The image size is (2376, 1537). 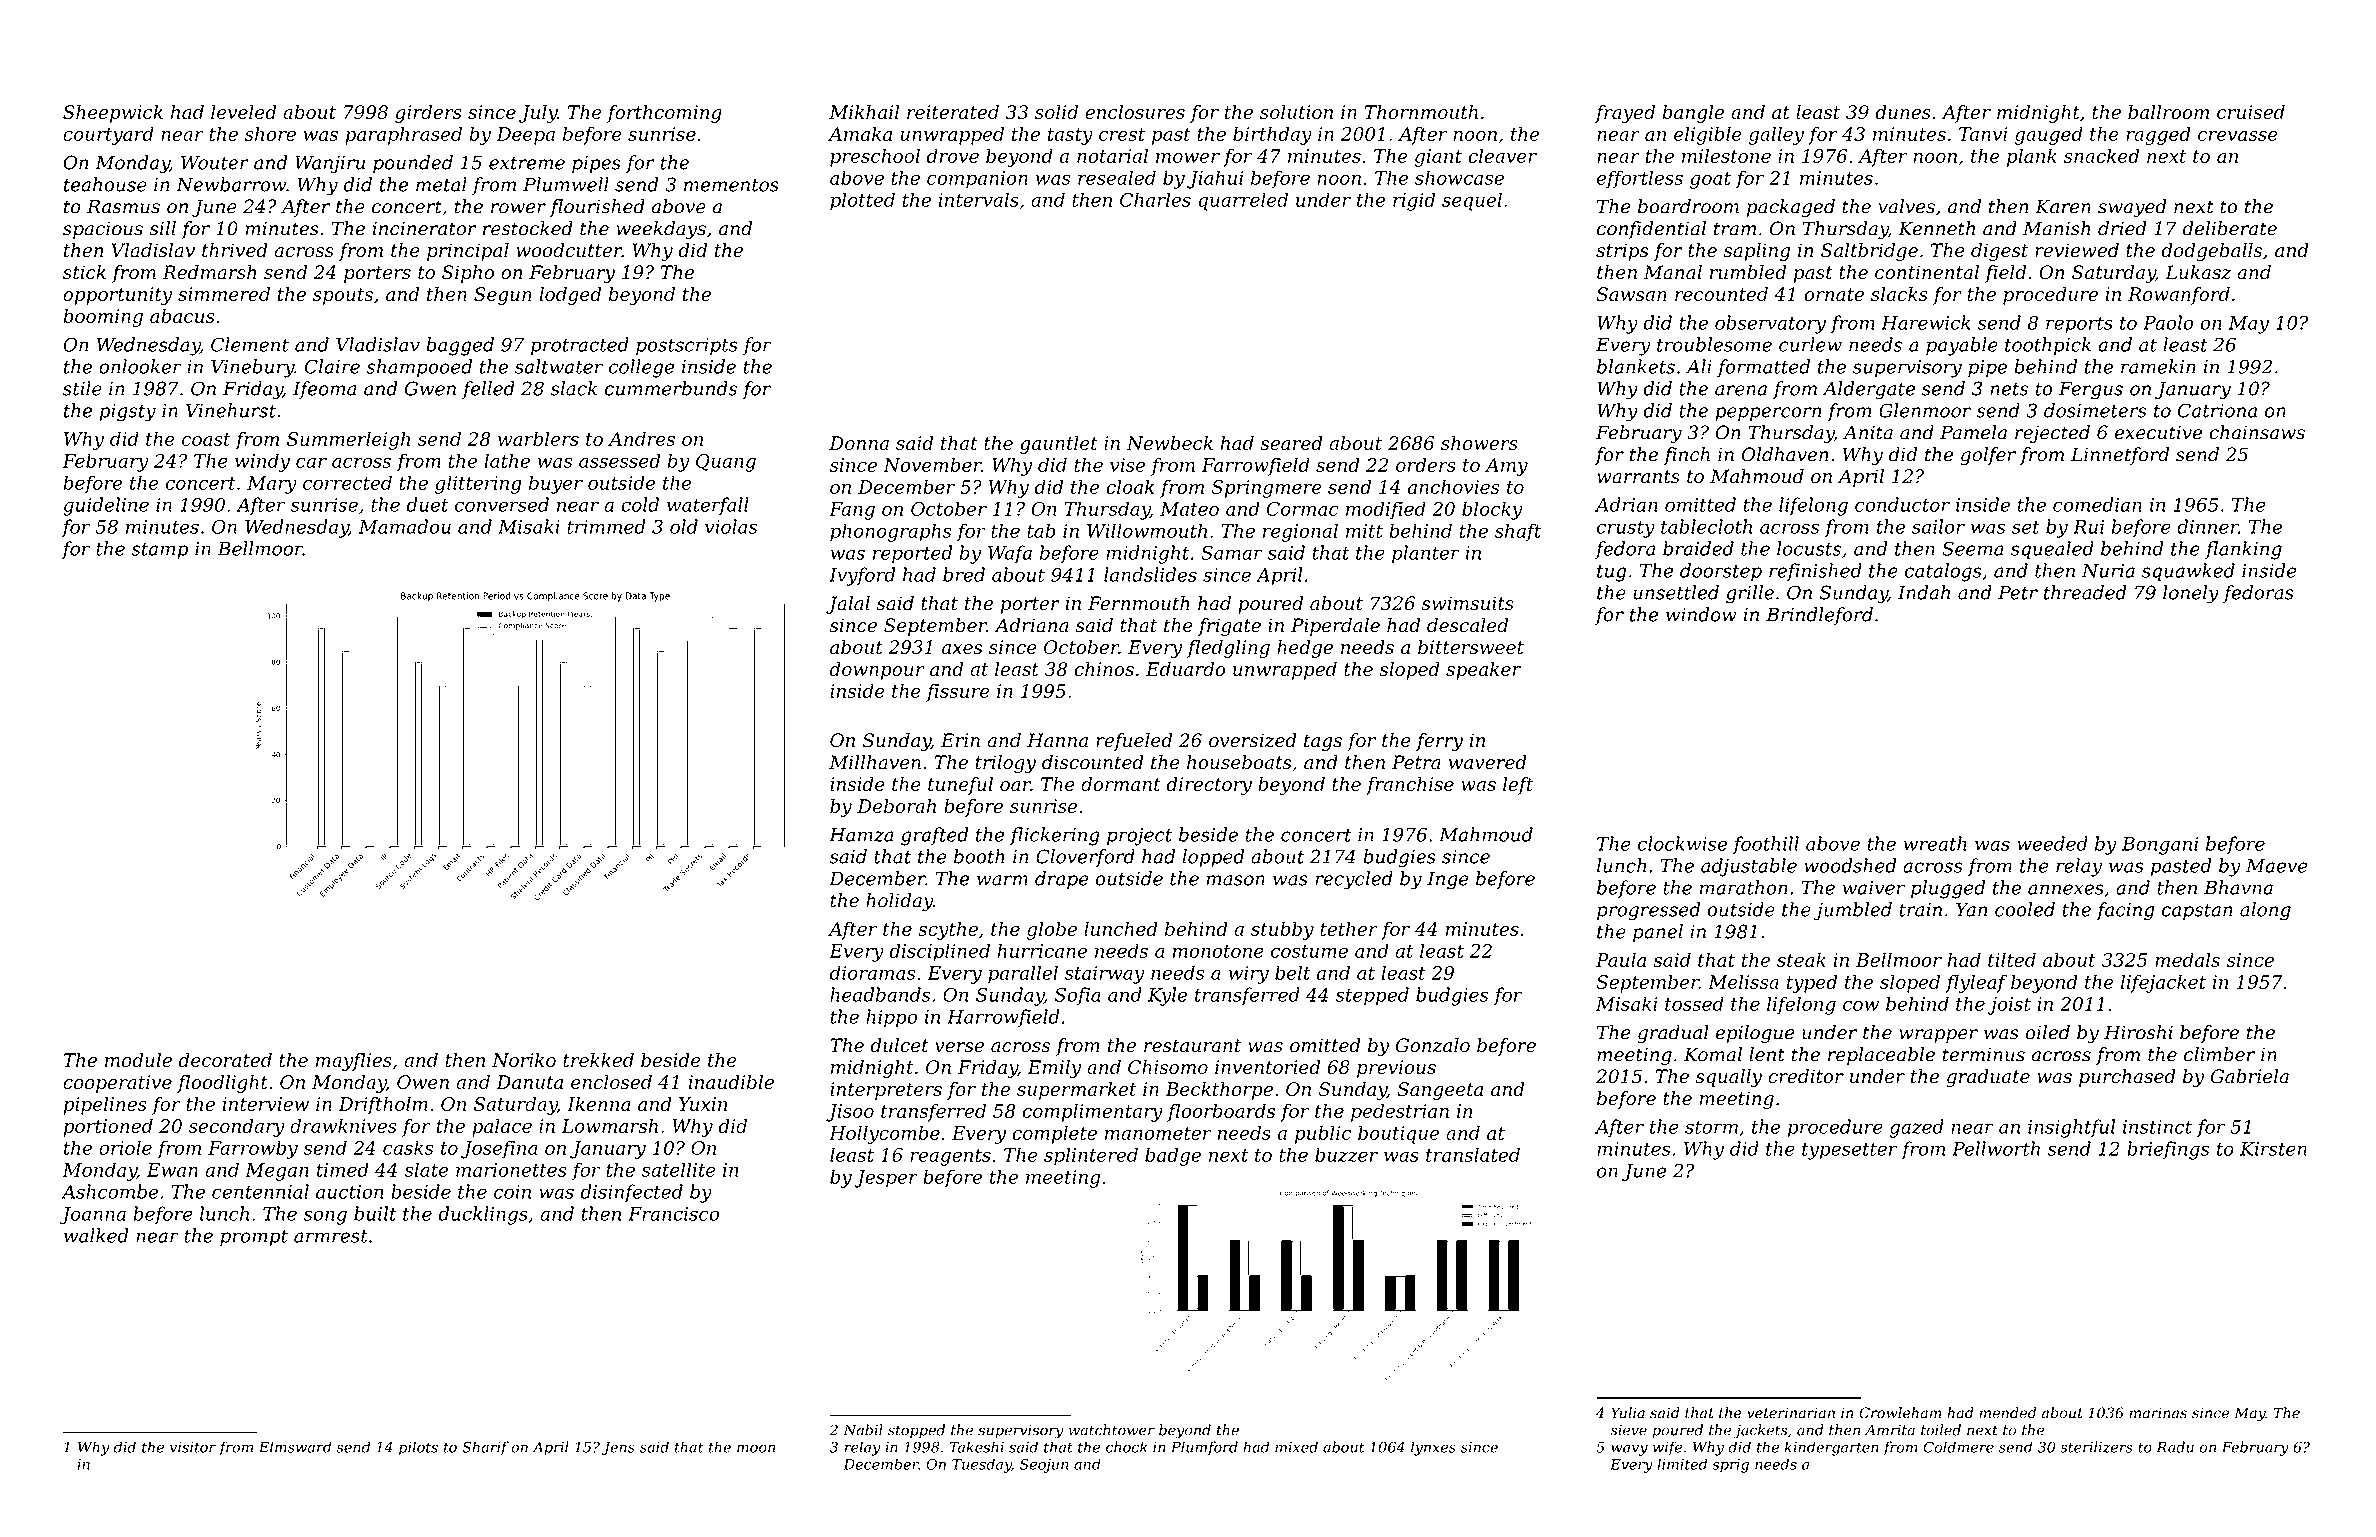 What do you see at coordinates (2208, 526) in the document?
I see `dinner` at bounding box center [2208, 526].
